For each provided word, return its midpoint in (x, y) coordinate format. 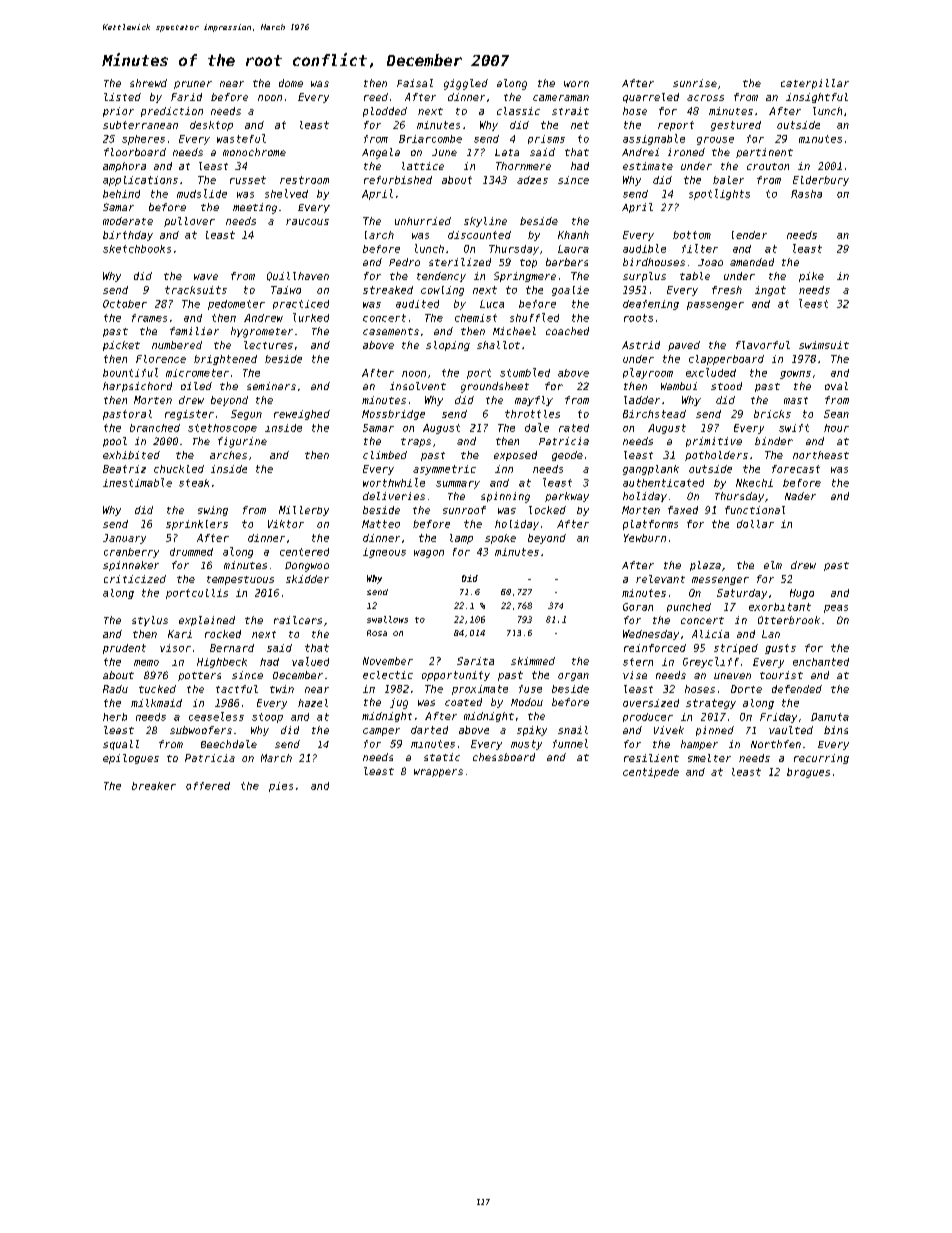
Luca (492, 304)
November (388, 661)
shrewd (148, 83)
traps (416, 442)
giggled (466, 84)
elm (773, 565)
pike (811, 277)
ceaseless (216, 716)
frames (149, 318)
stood (726, 386)
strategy (711, 704)
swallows (387, 619)
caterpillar (815, 84)
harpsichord (137, 387)
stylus (150, 621)
